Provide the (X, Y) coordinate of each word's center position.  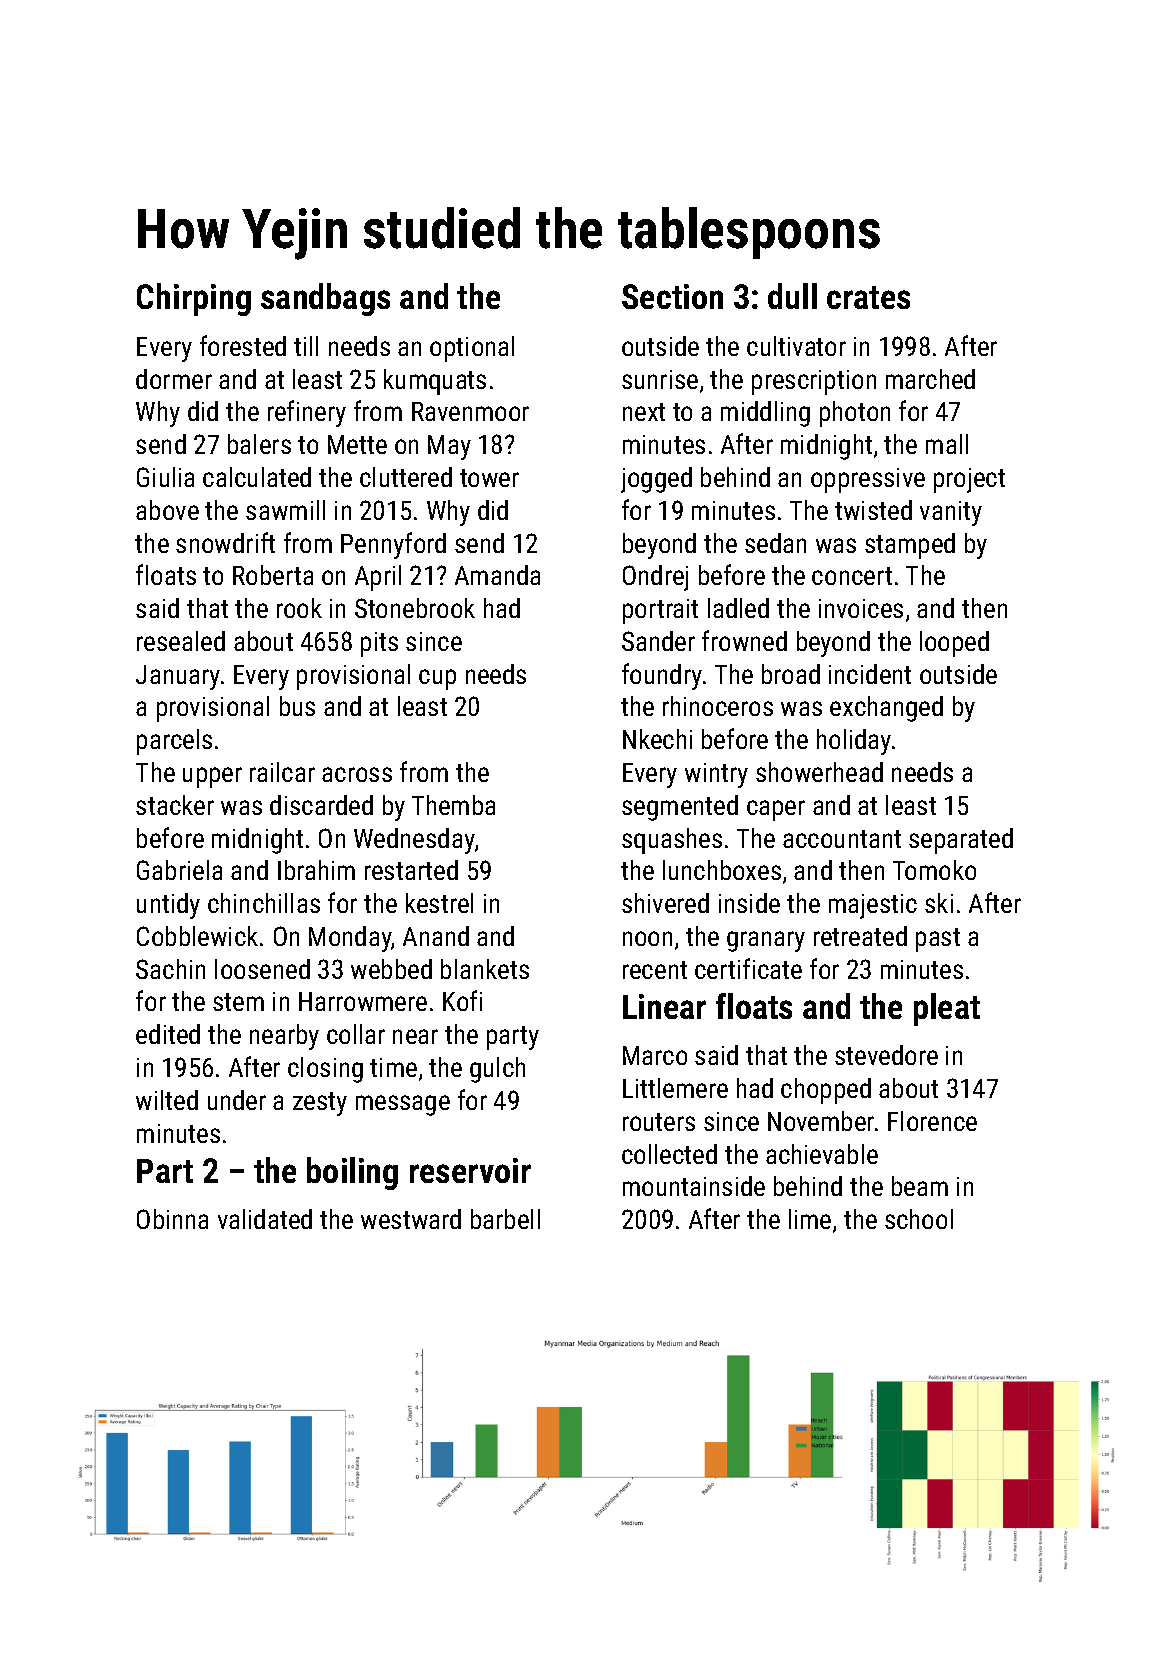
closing (325, 1070)
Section (672, 296)
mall (947, 444)
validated (265, 1219)
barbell (505, 1219)
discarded (321, 805)
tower (489, 478)
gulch (497, 1070)
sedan (775, 543)
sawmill (285, 510)
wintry (716, 775)
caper (776, 810)
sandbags (325, 299)
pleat (947, 1009)
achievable (822, 1154)
